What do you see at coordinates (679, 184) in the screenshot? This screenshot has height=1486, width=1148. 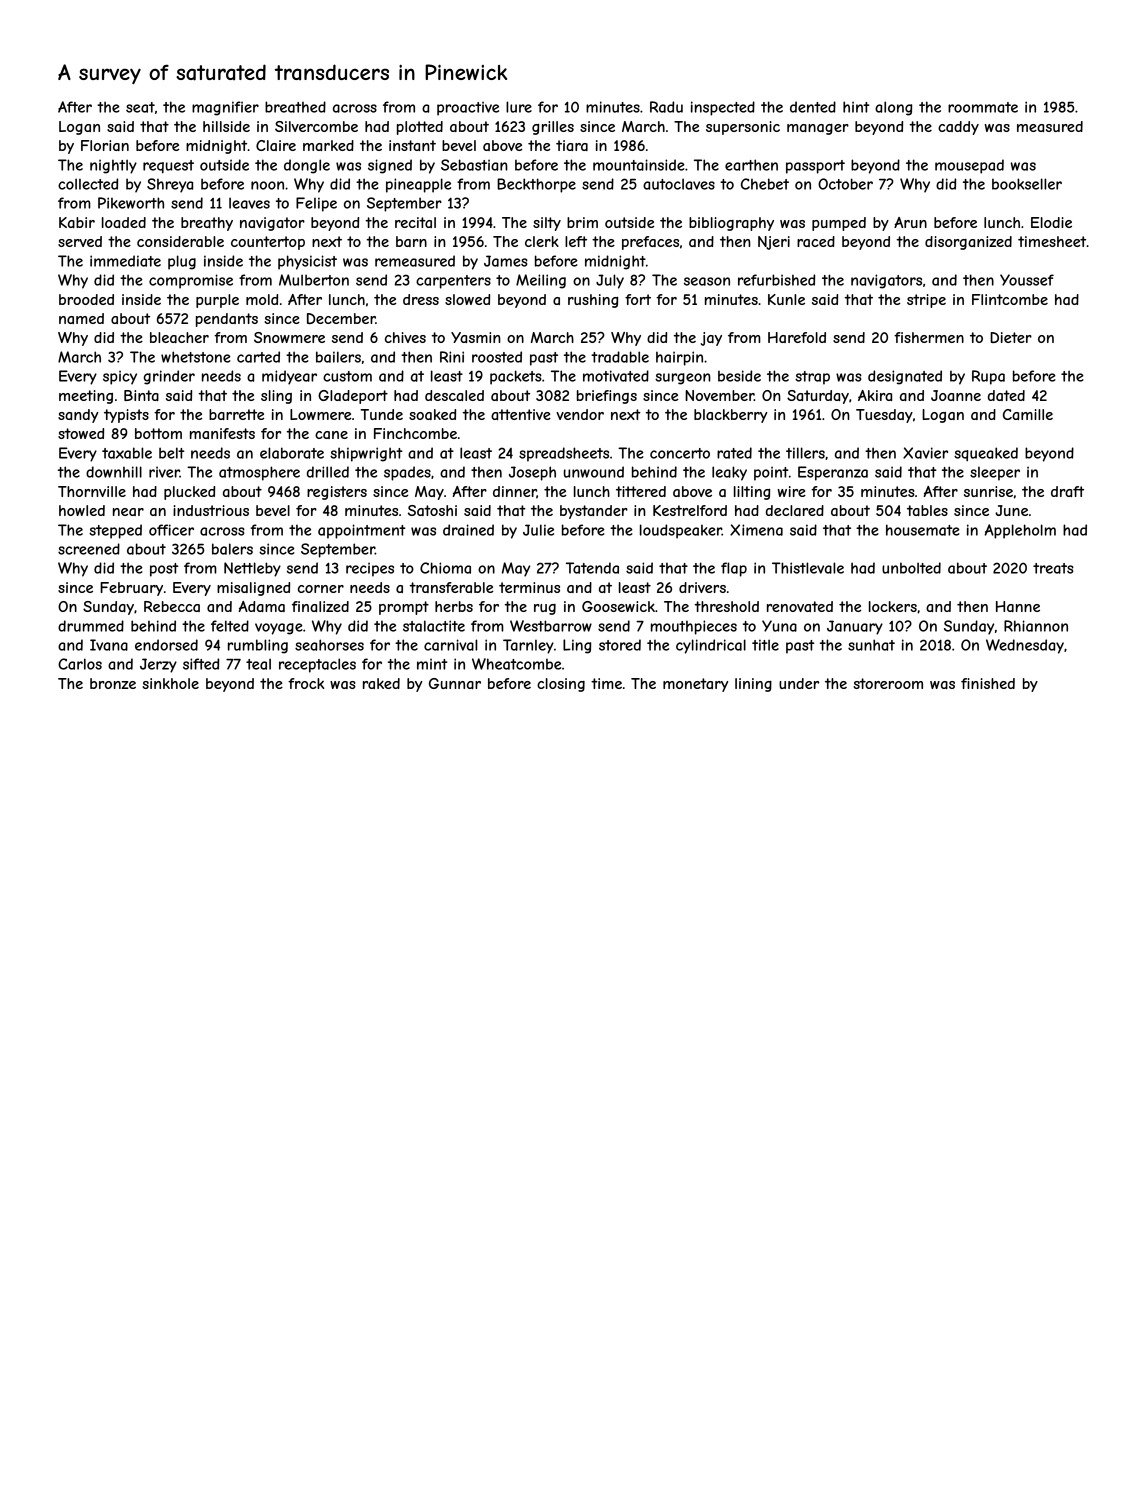 I see `autoclaves` at bounding box center [679, 184].
